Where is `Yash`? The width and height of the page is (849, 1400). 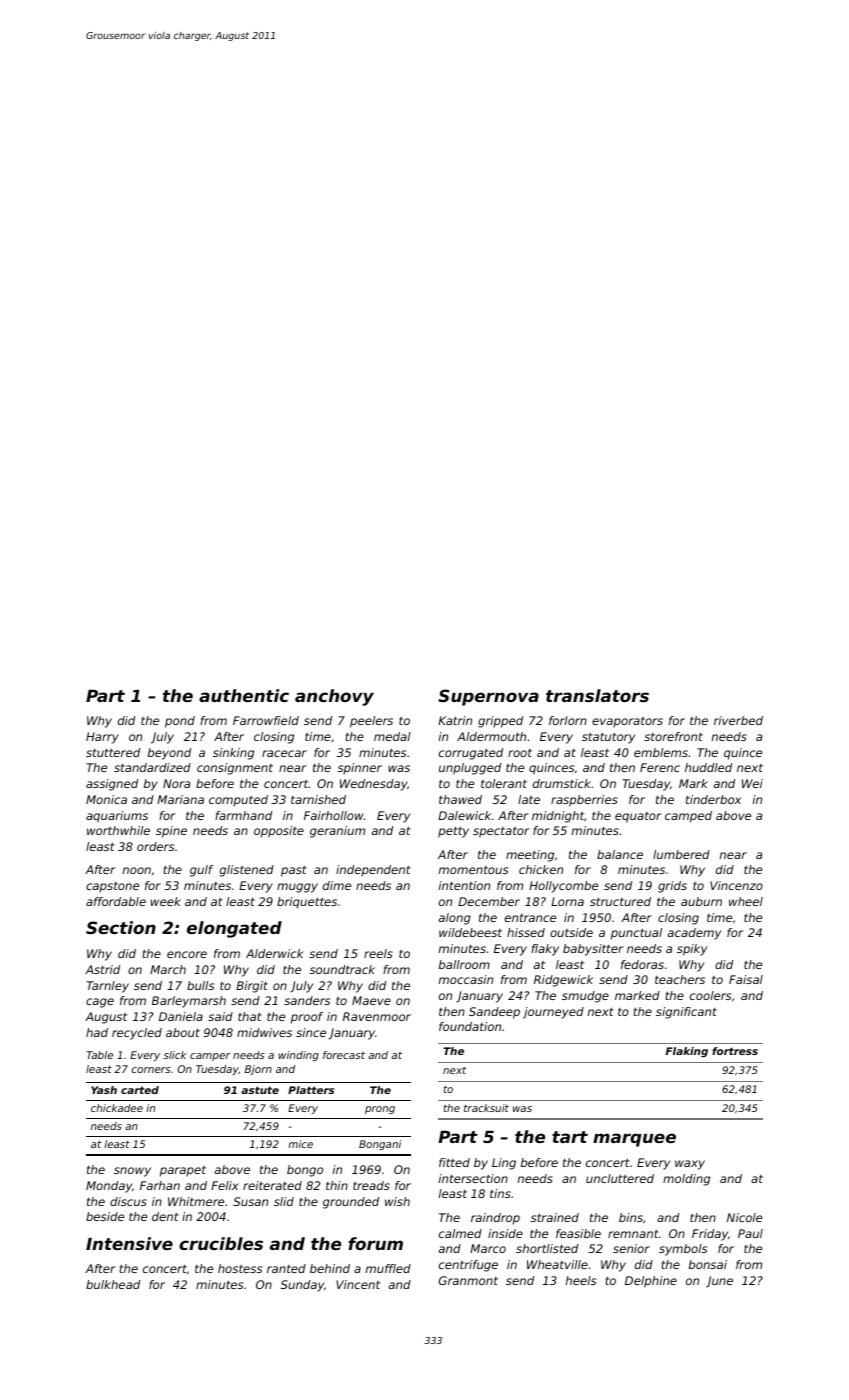 Yash is located at coordinates (104, 1090).
